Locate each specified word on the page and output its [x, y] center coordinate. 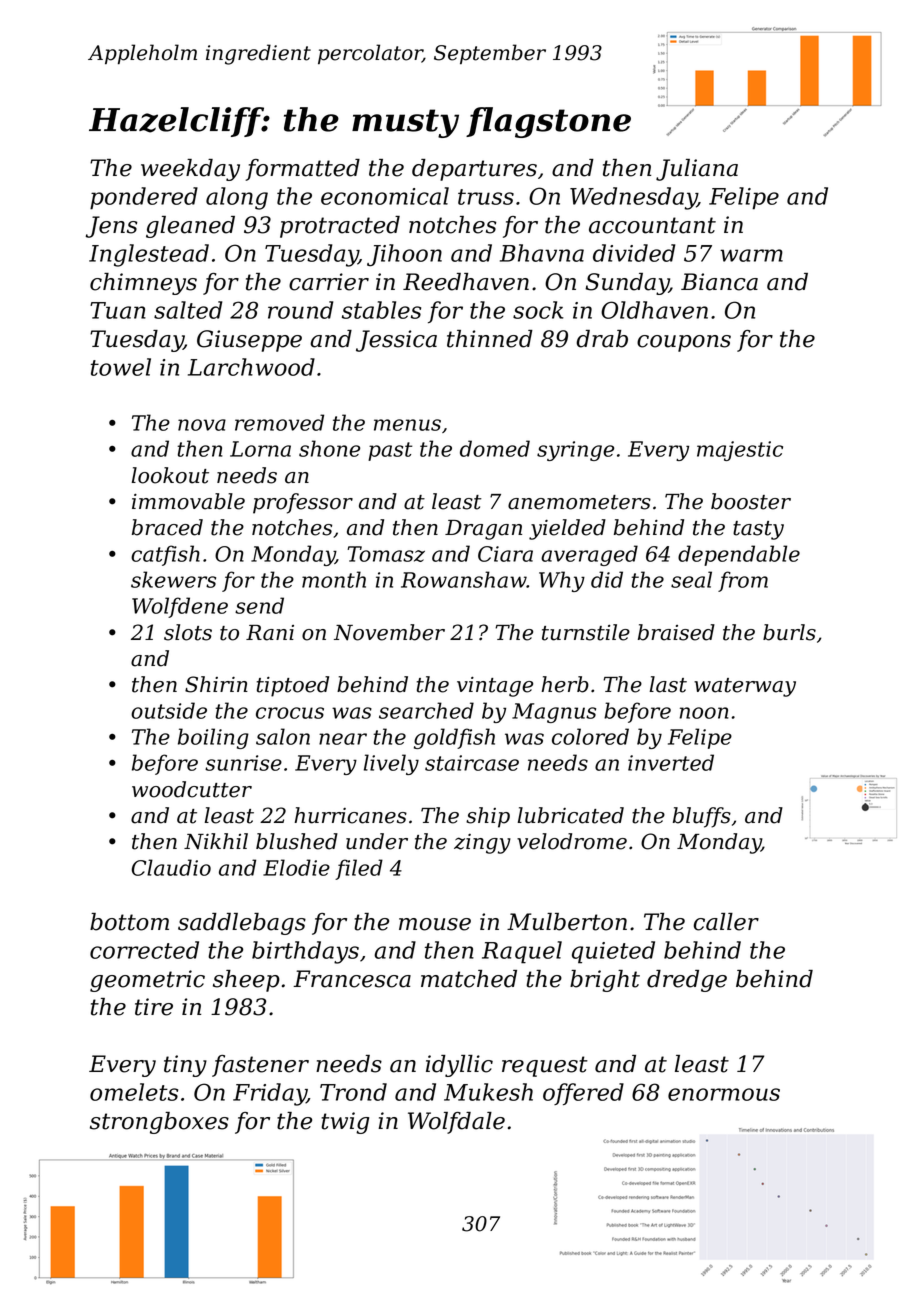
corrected [144, 950]
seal [691, 579]
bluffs [702, 817]
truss [486, 197]
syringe [575, 451]
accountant [652, 225]
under [377, 841]
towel [121, 367]
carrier [329, 282]
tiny [185, 1066]
